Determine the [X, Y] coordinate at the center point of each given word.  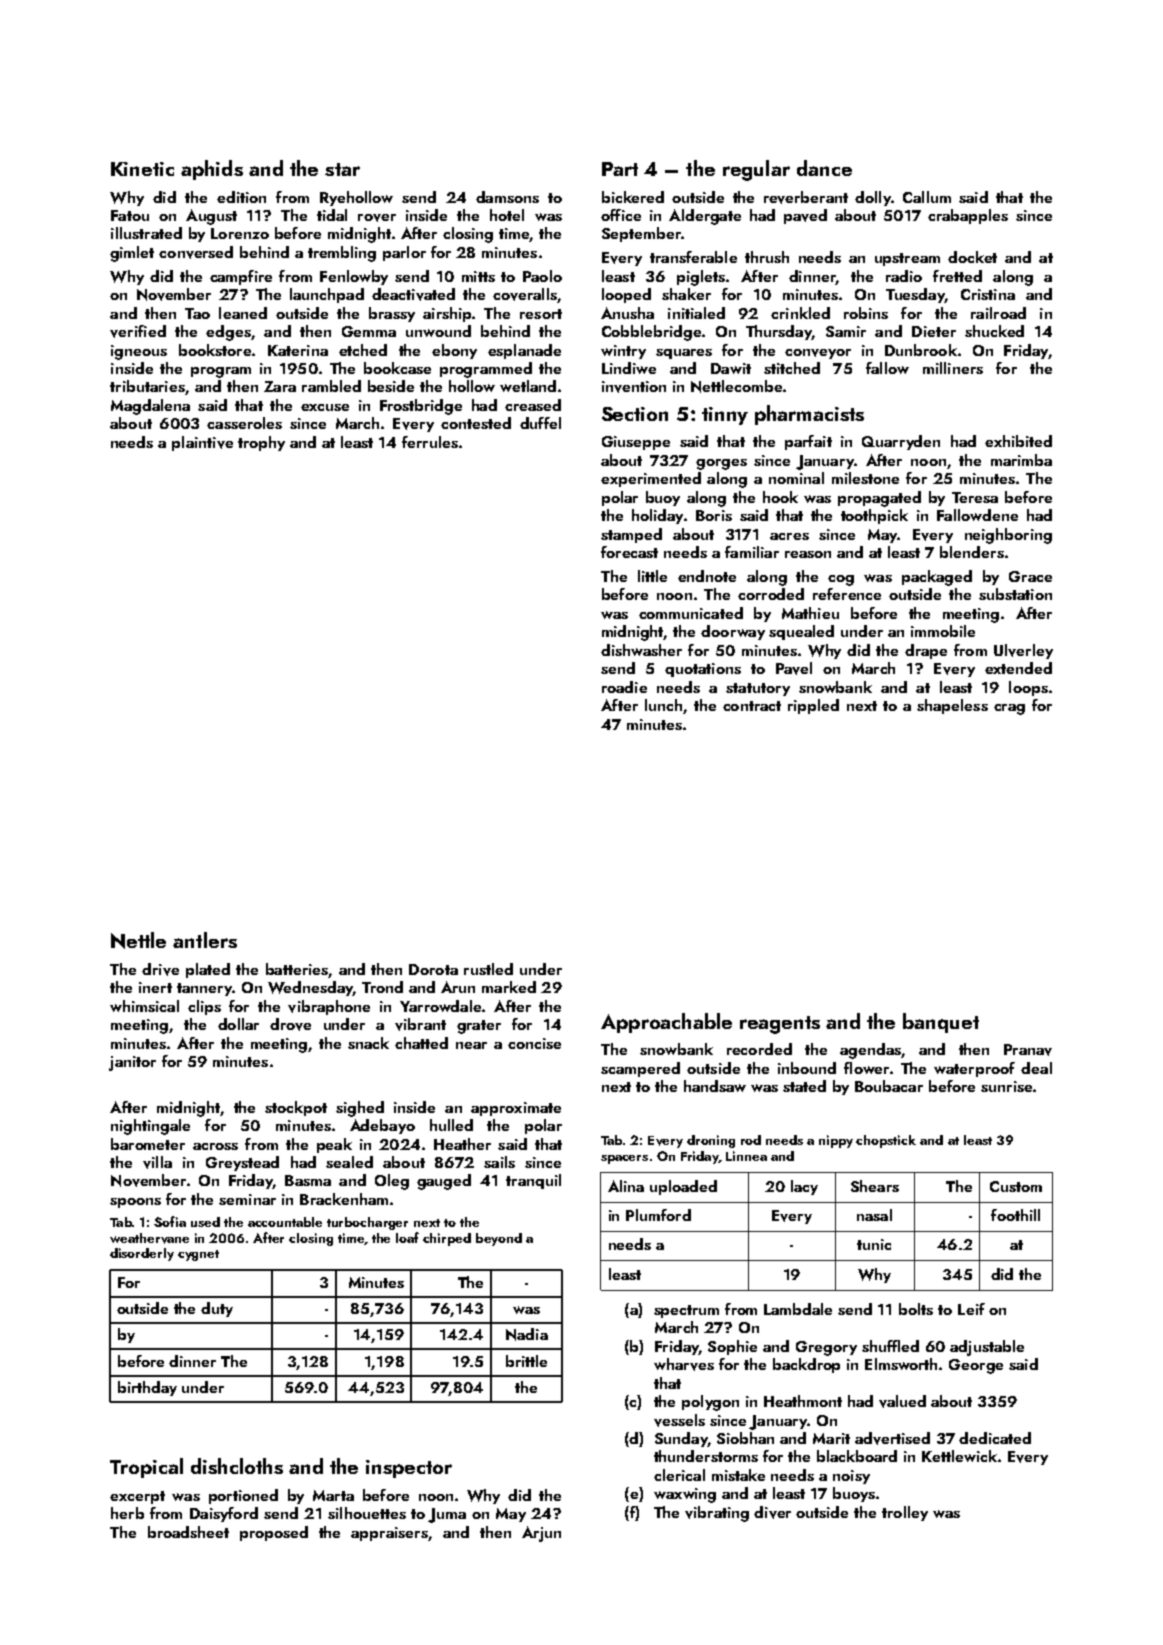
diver [772, 1512]
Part [620, 169]
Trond [382, 987]
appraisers [389, 1534]
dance [824, 168]
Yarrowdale [440, 1006]
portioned [243, 1496]
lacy [804, 1187]
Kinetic [142, 169]
